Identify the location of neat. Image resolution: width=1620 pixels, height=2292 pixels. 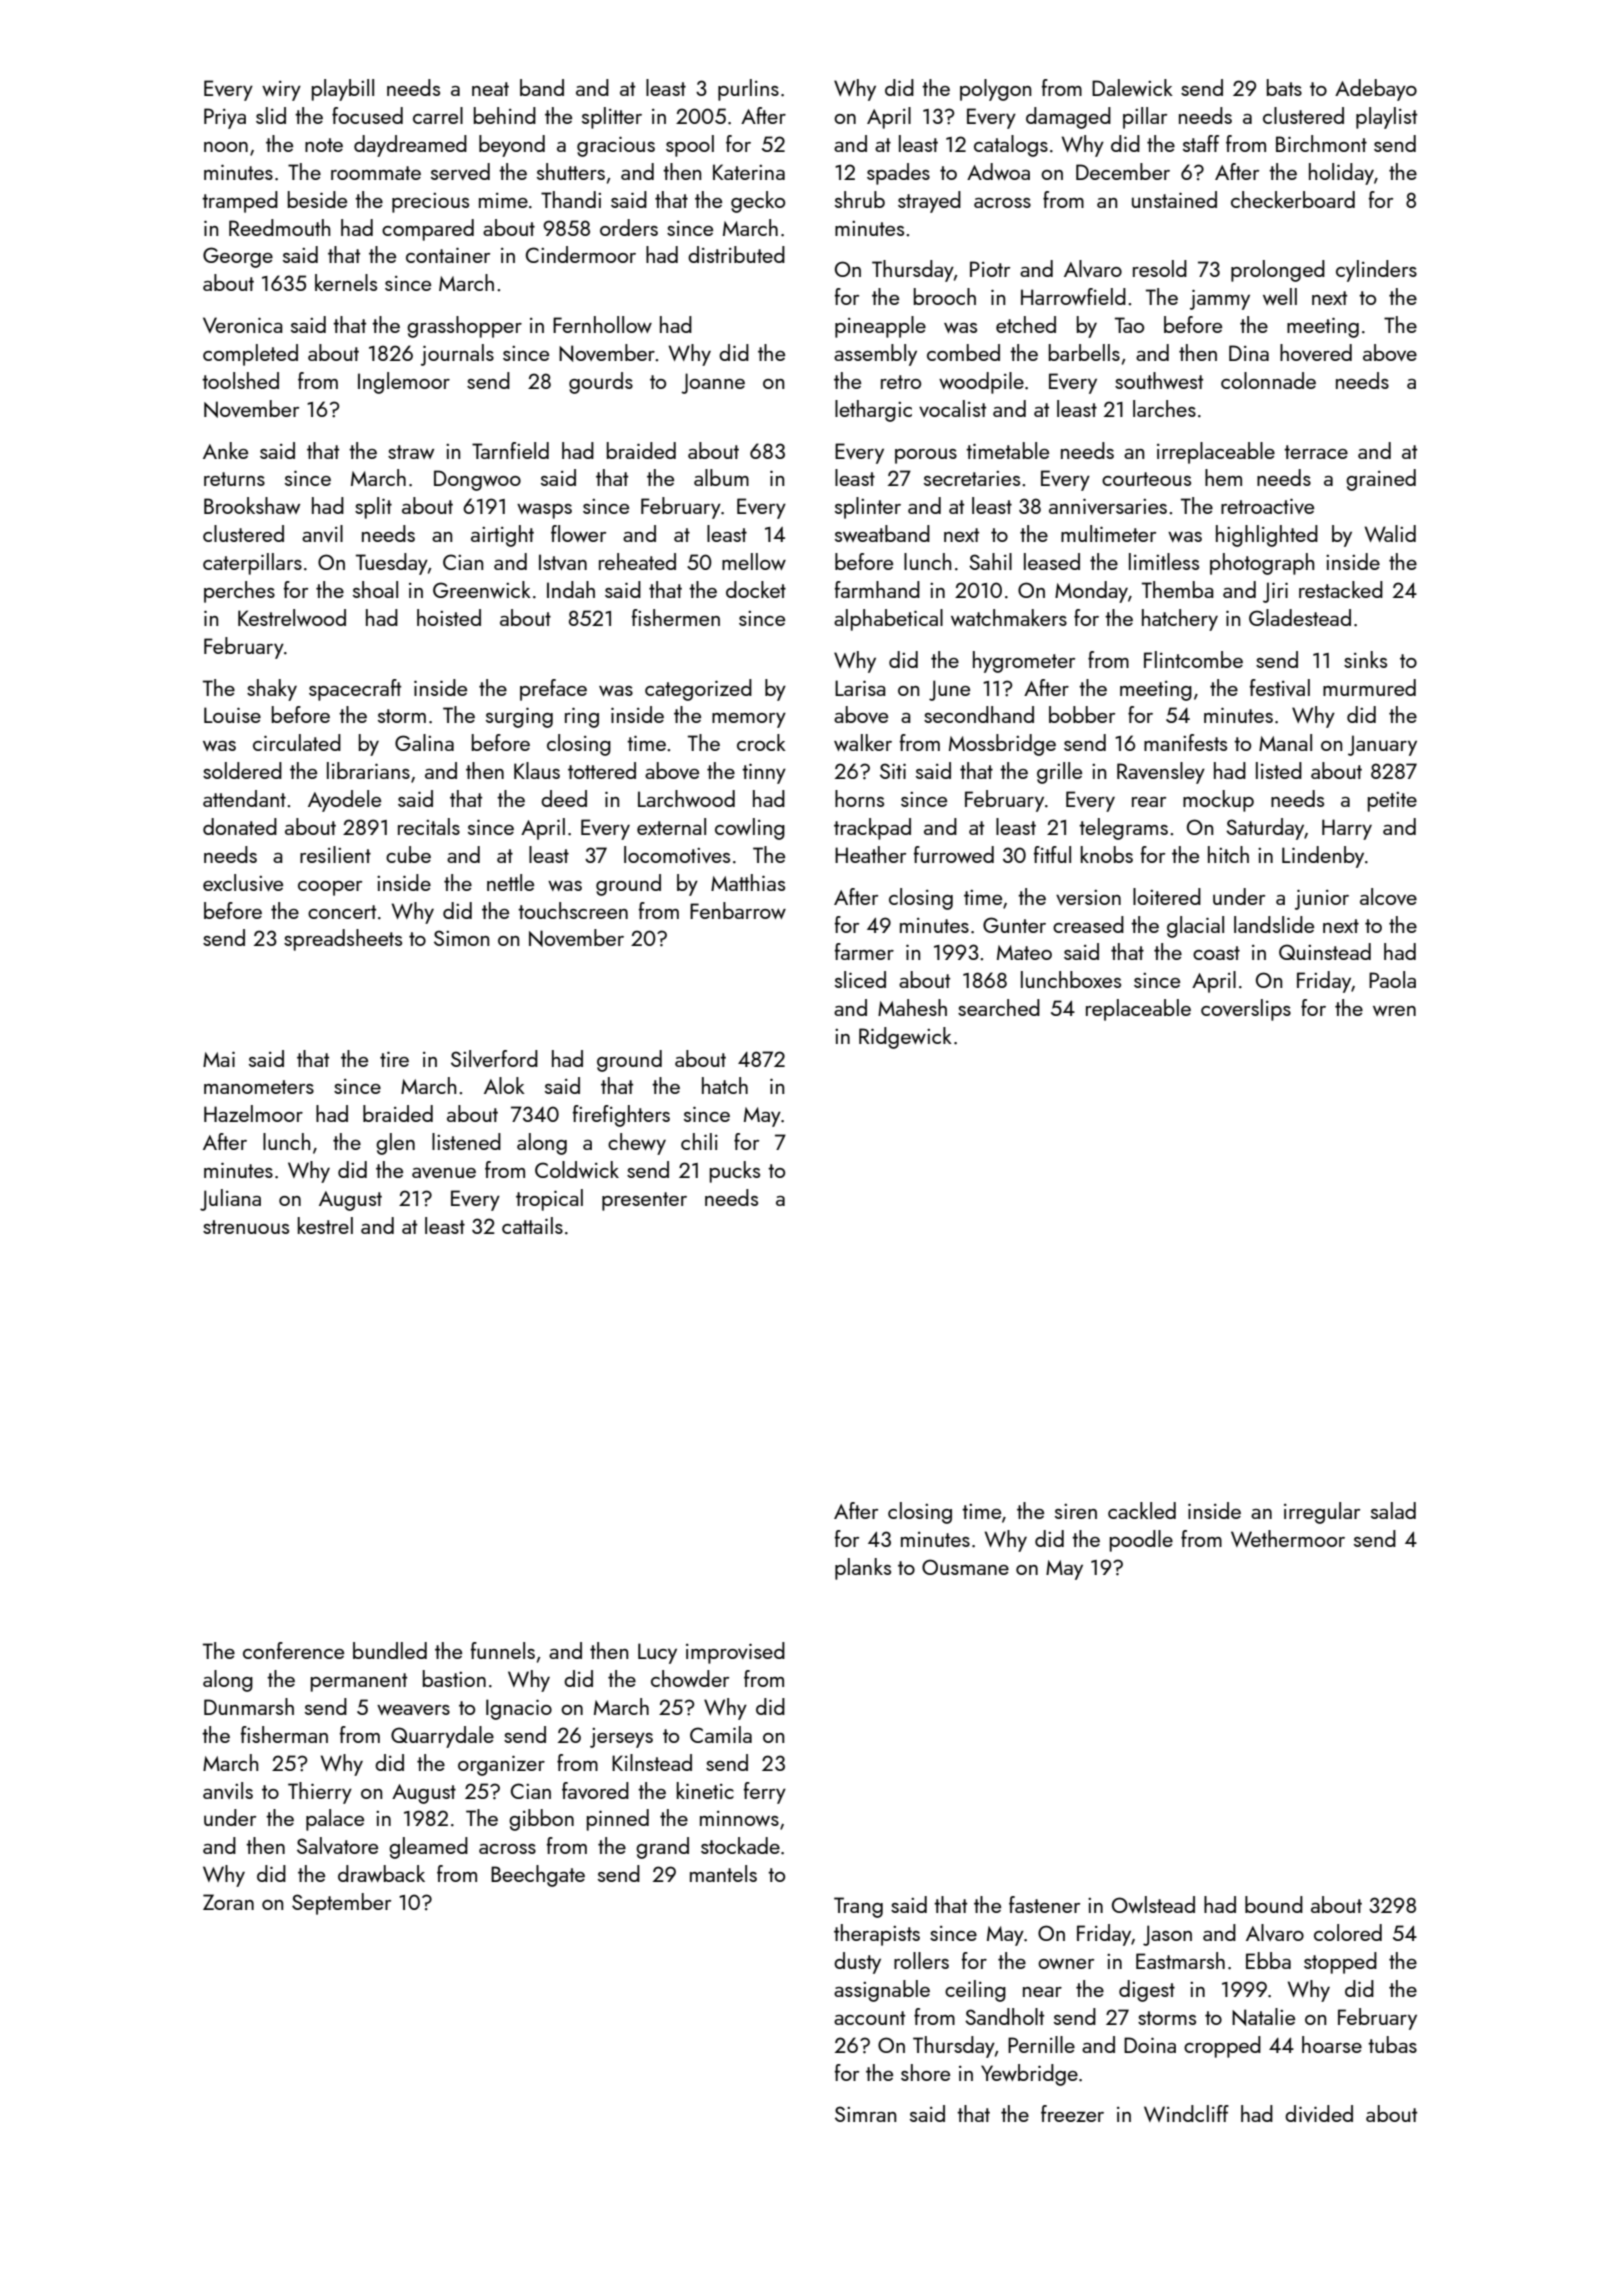
(490, 89).
